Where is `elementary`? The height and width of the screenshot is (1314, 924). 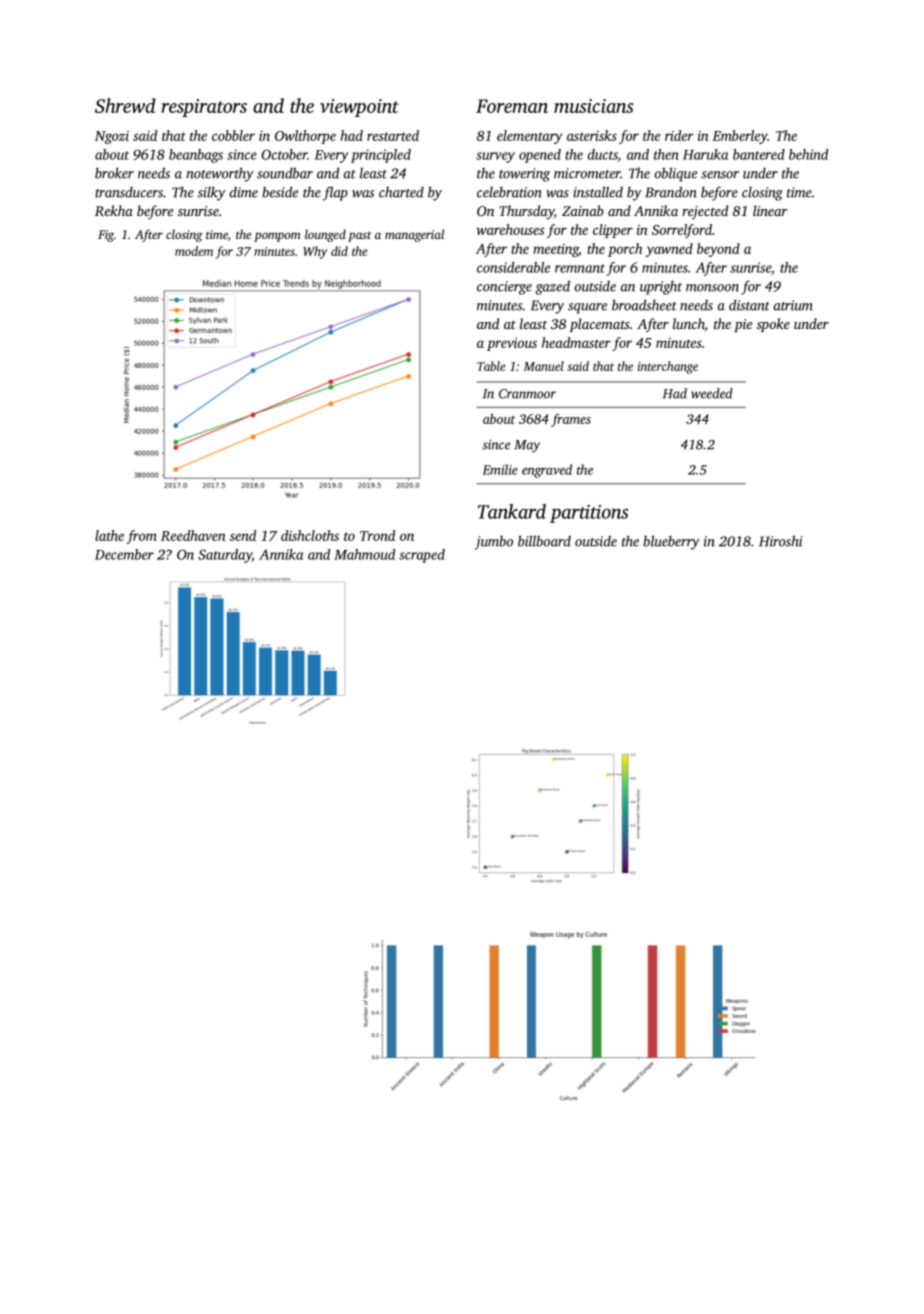 elementary is located at coordinates (530, 137).
